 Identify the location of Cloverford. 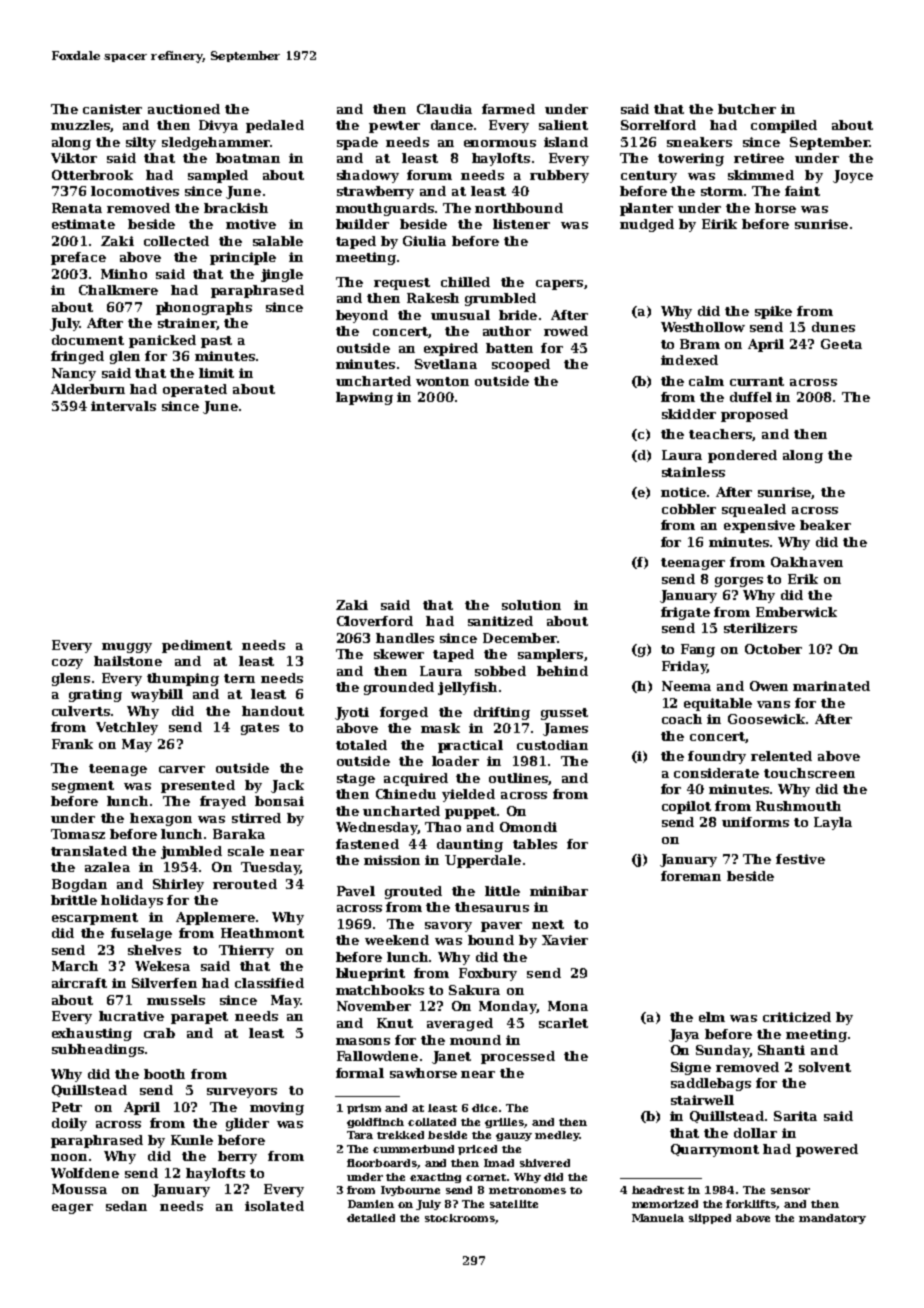
(375, 621).
